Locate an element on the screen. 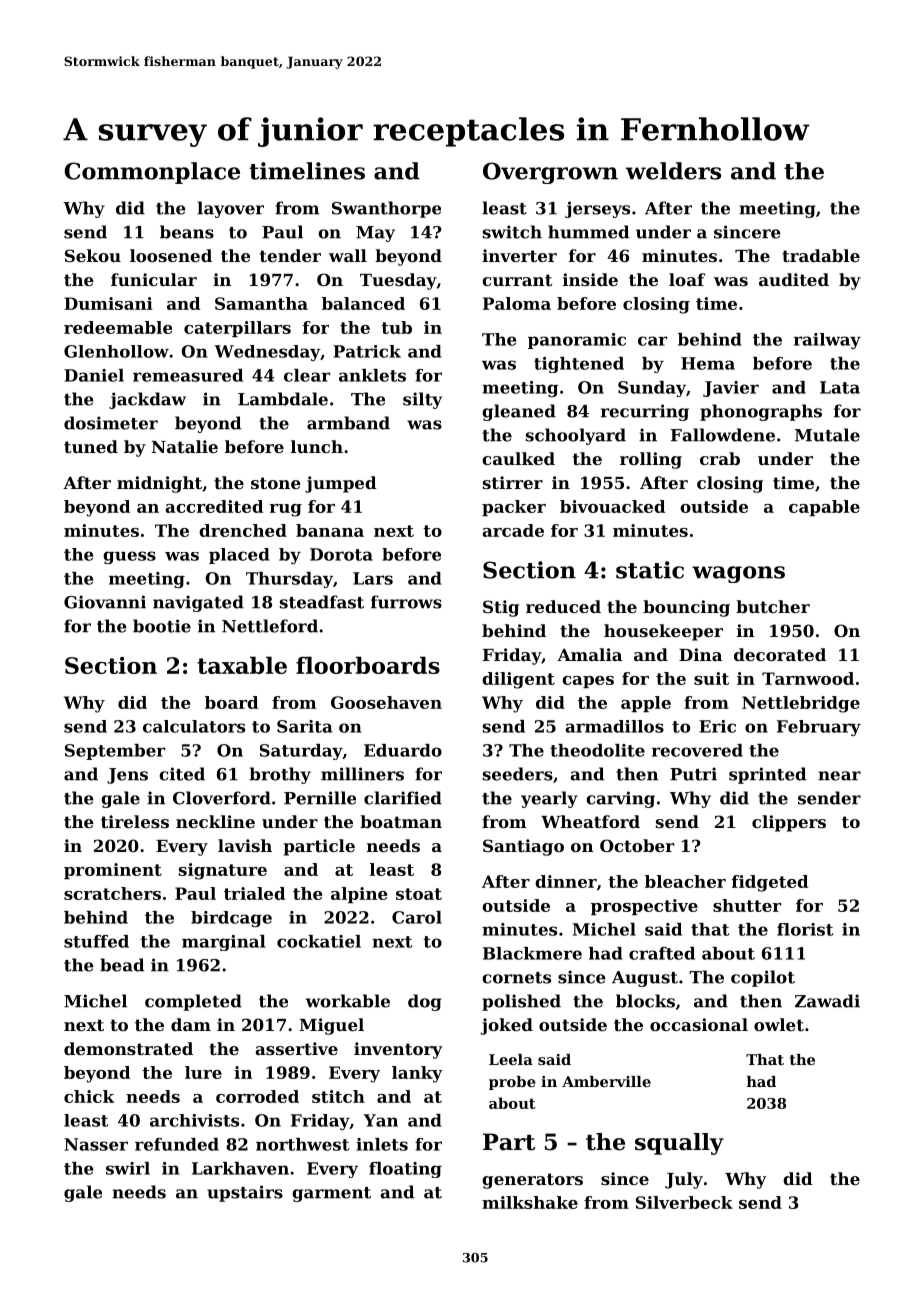 The image size is (924, 1308). switch is located at coordinates (512, 232).
